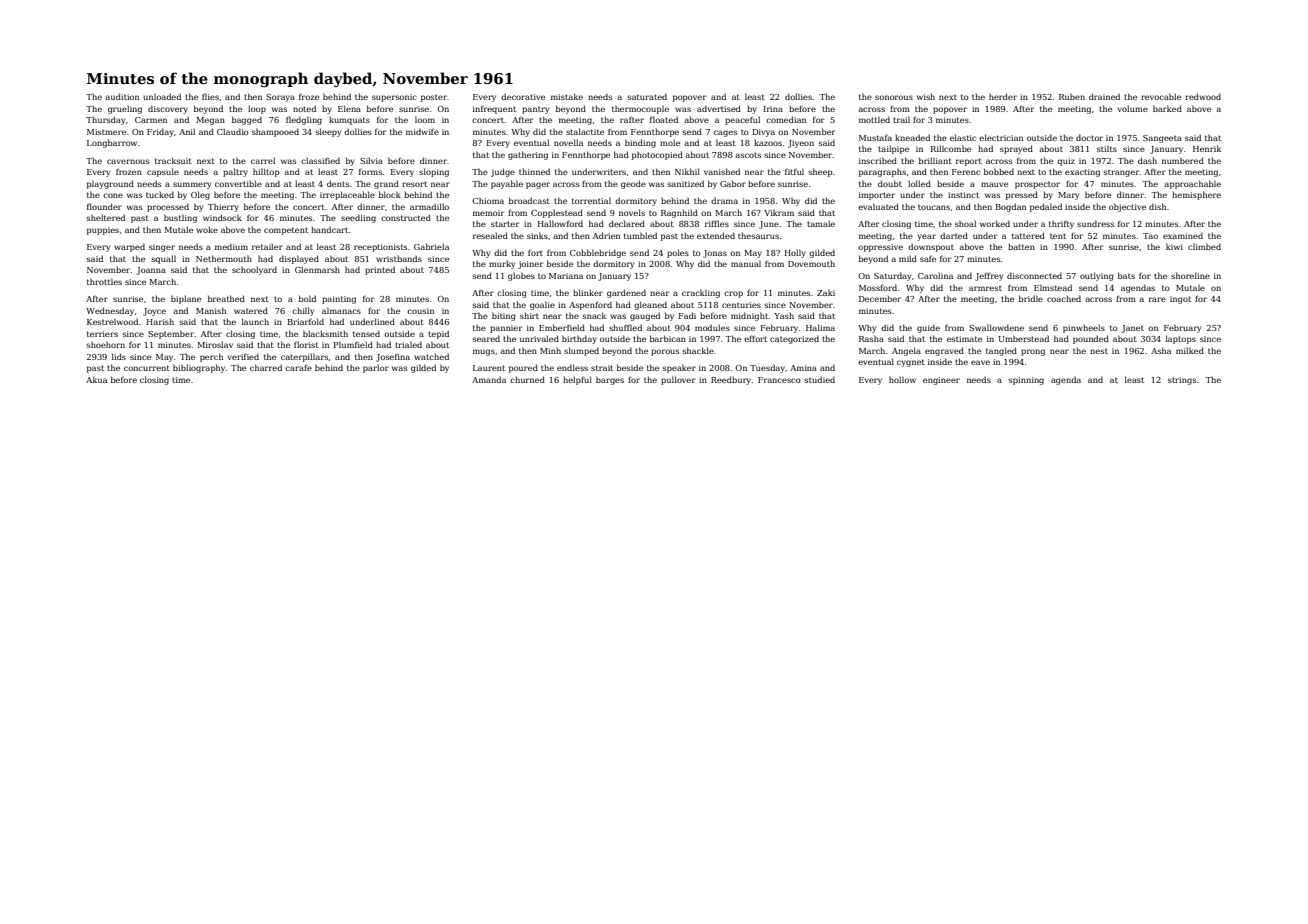 The image size is (1308, 924). I want to click on barges, so click(610, 380).
